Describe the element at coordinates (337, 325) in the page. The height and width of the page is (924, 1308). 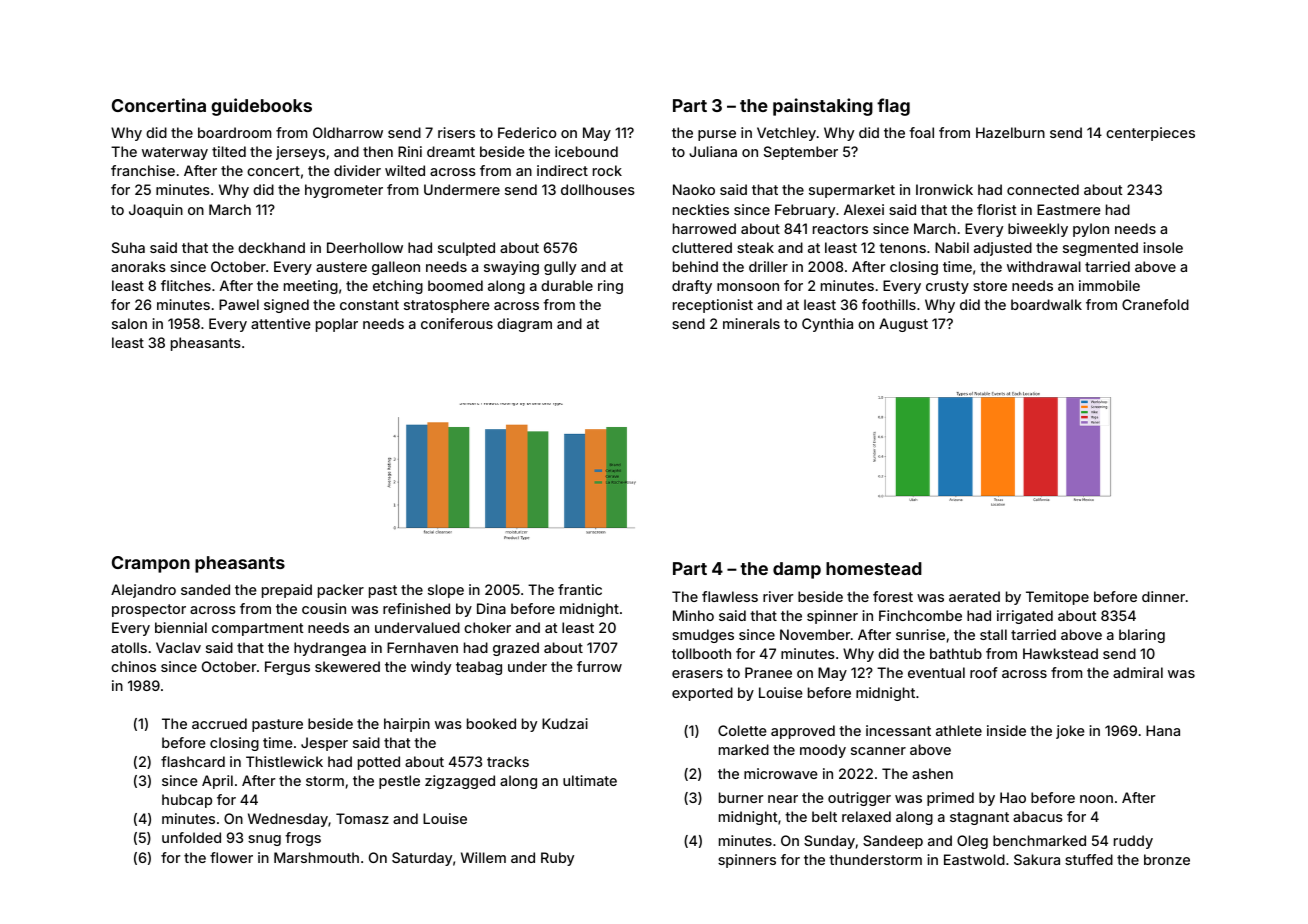
I see `poplar` at that location.
